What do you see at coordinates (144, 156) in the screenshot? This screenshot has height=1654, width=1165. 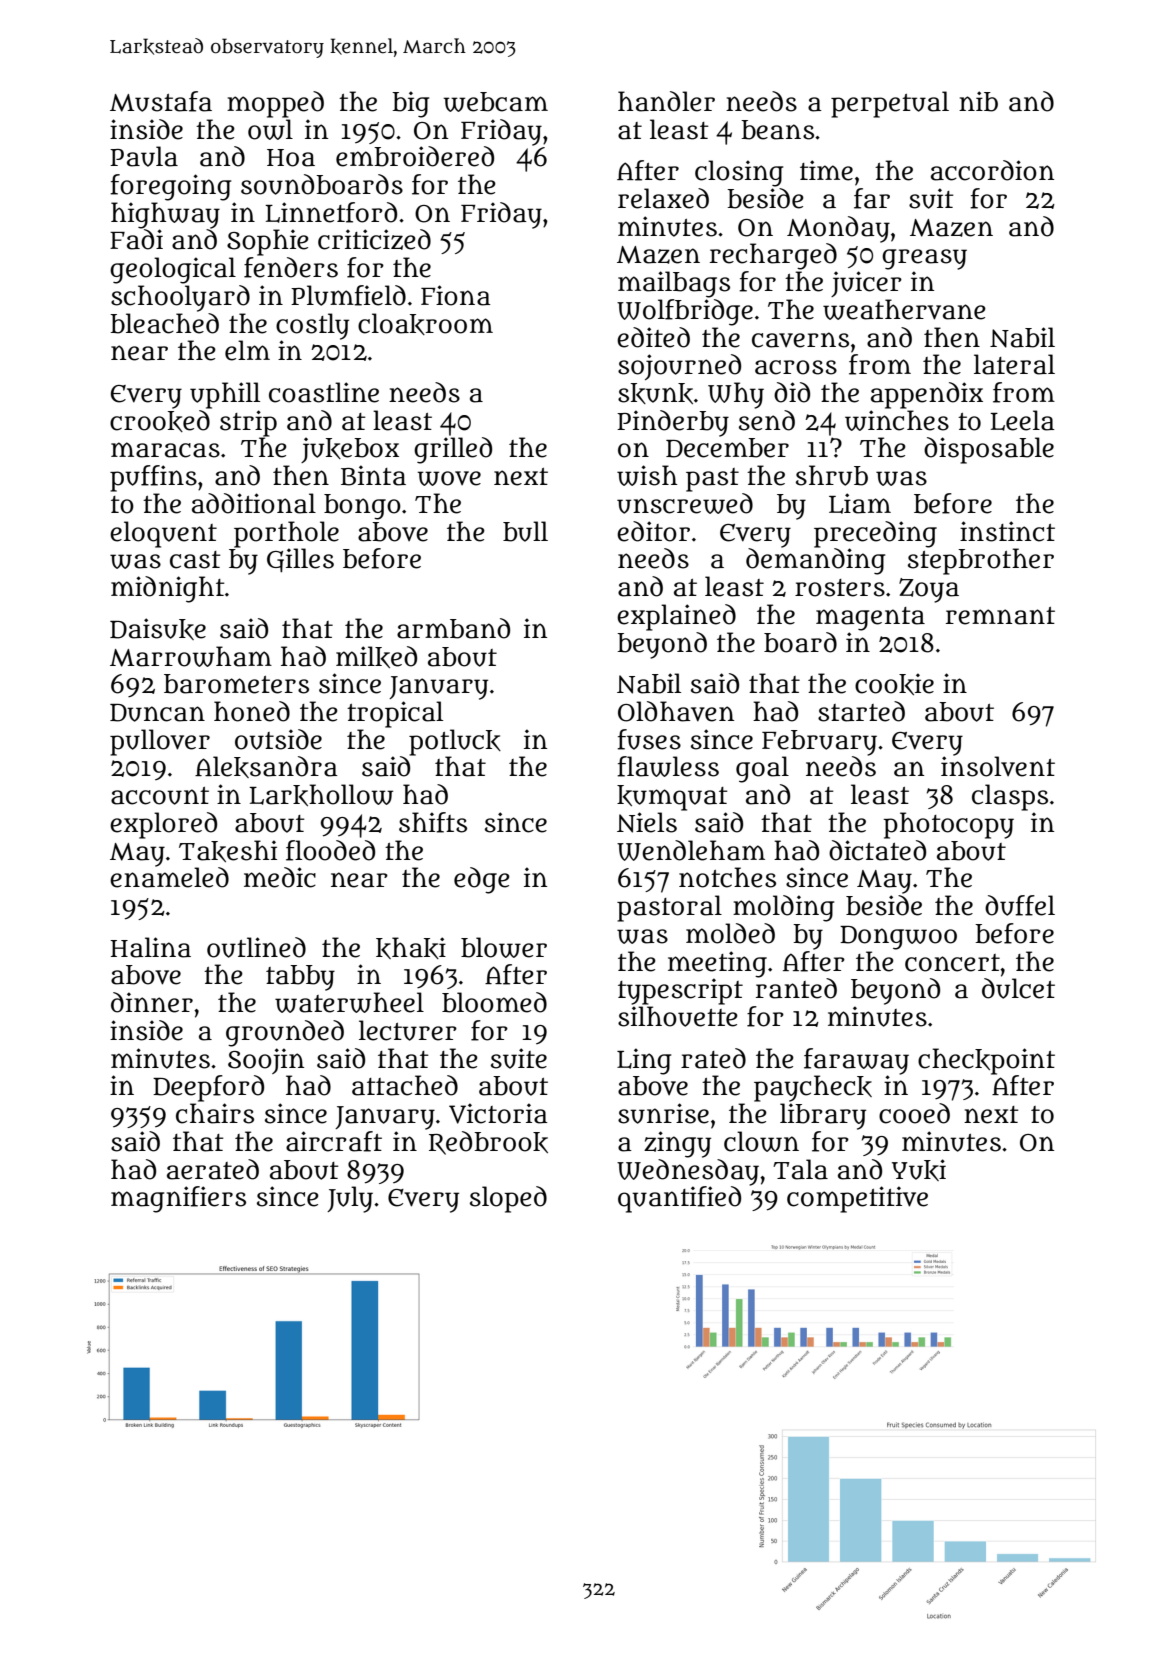 I see `Paula` at bounding box center [144, 156].
